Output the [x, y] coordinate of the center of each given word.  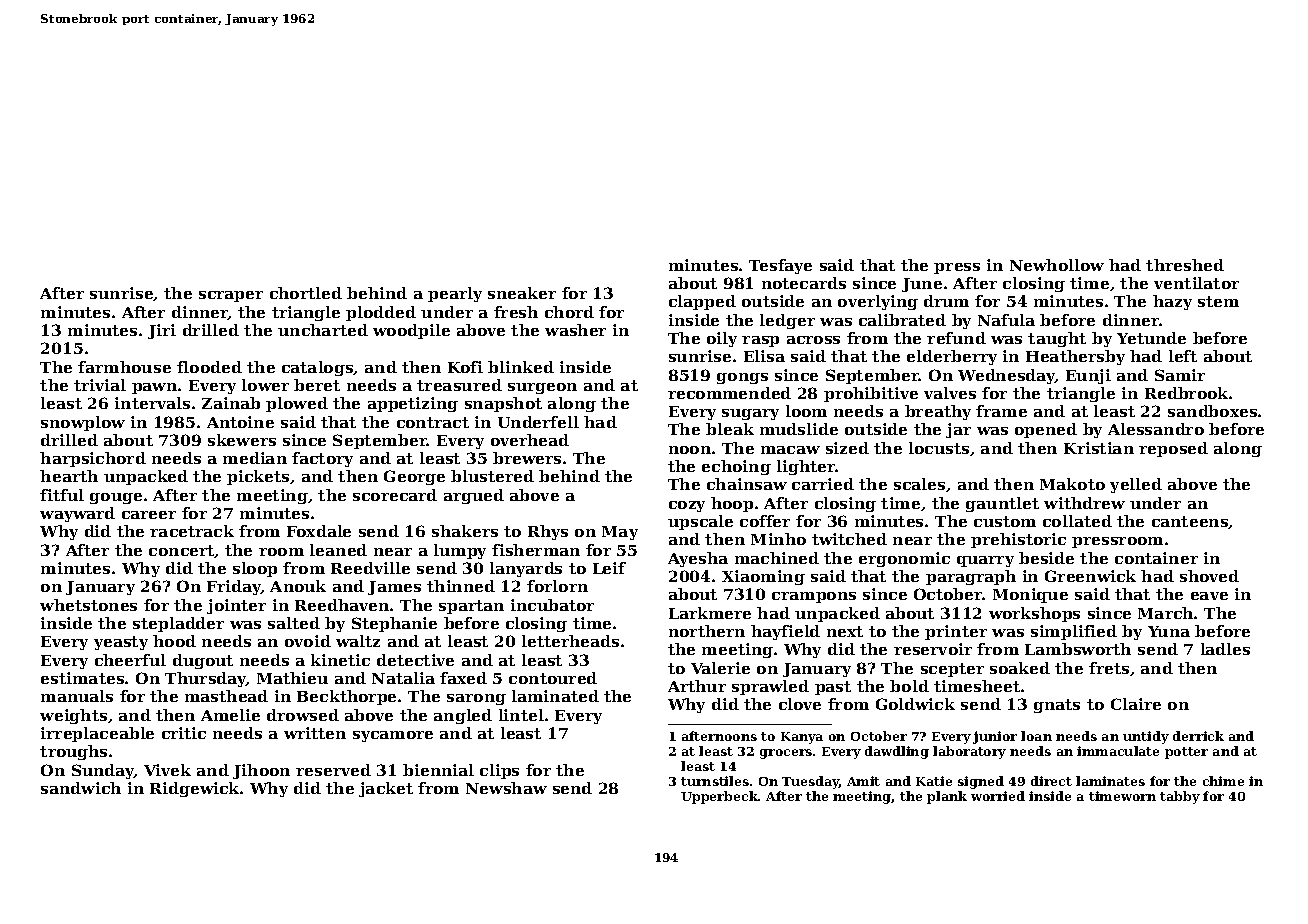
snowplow [83, 423]
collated [1077, 521]
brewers [527, 458]
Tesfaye [780, 266]
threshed [1185, 265]
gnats [1057, 706]
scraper [231, 296]
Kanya [802, 738]
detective [415, 660]
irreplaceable [97, 734]
